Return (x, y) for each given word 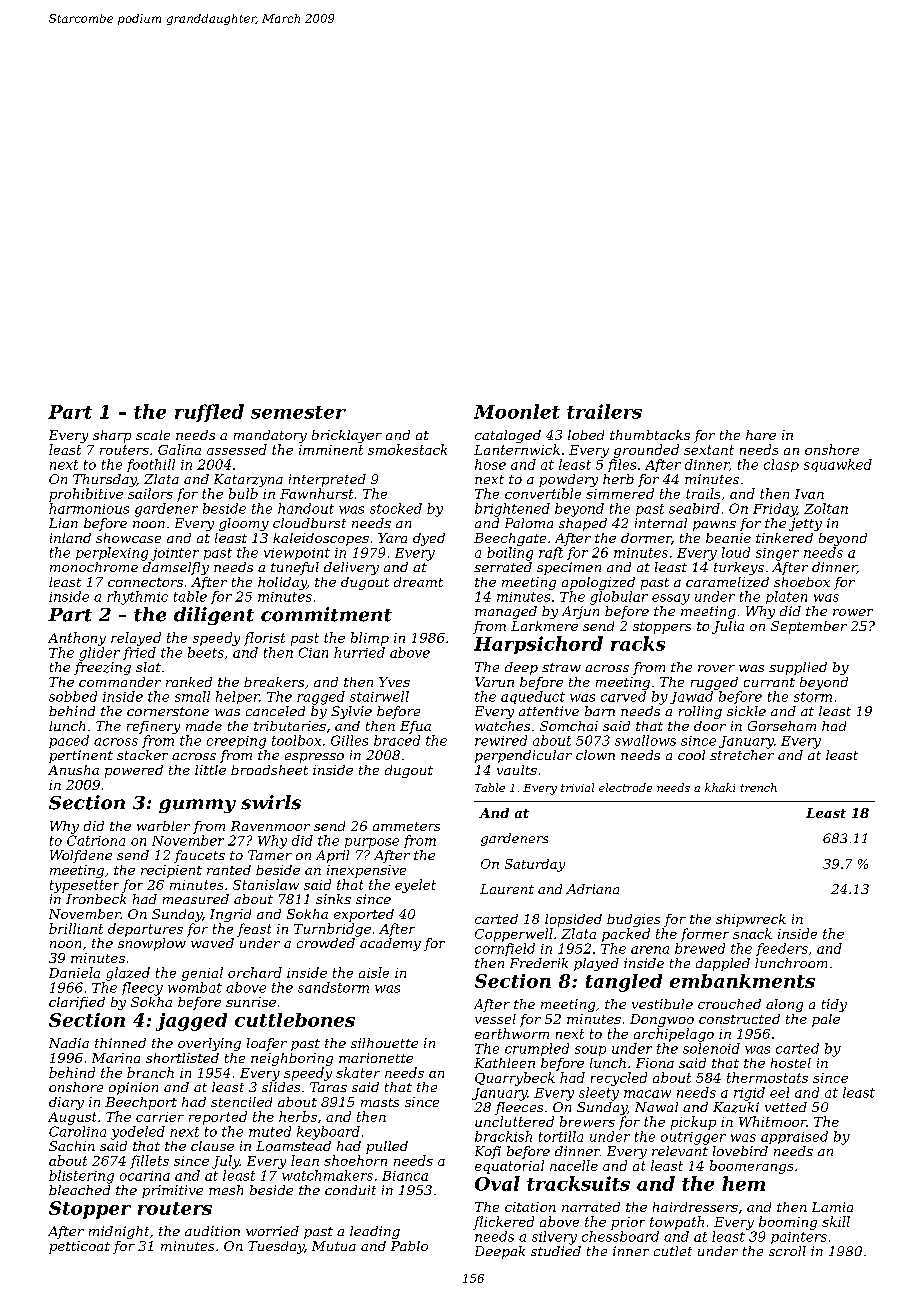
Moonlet (517, 411)
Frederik (539, 963)
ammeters (406, 826)
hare (761, 435)
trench (758, 787)
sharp (112, 436)
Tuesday (276, 1247)
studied (556, 1251)
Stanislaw (266, 884)
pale (826, 1020)
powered (134, 771)
